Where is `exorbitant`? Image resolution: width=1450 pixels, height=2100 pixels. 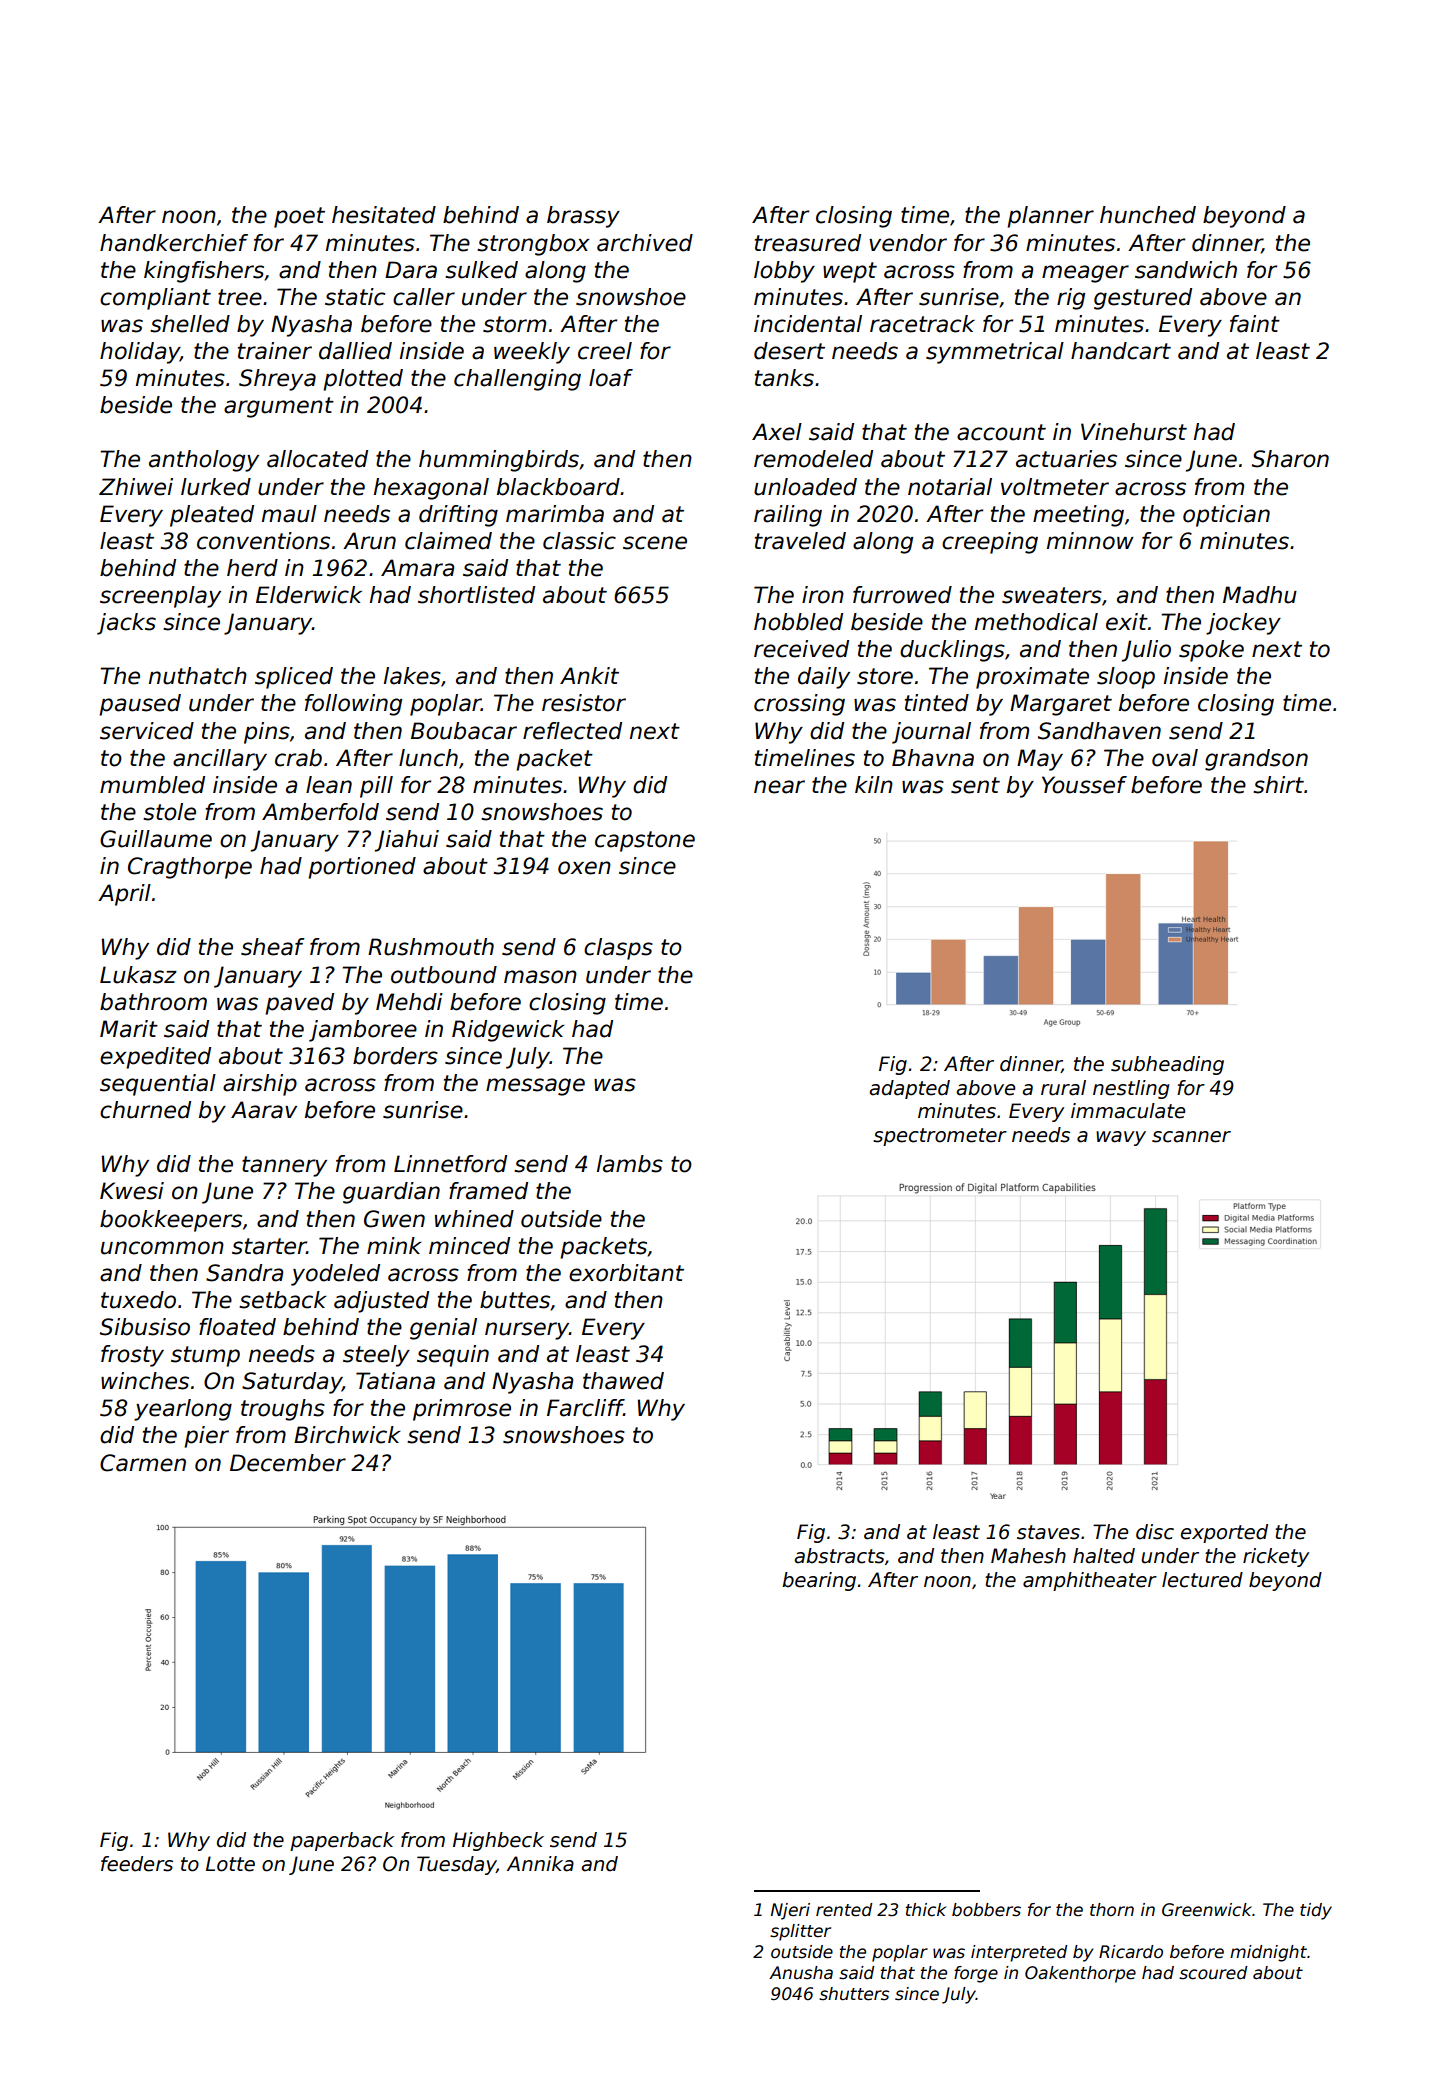
exorbitant is located at coordinates (626, 1273).
